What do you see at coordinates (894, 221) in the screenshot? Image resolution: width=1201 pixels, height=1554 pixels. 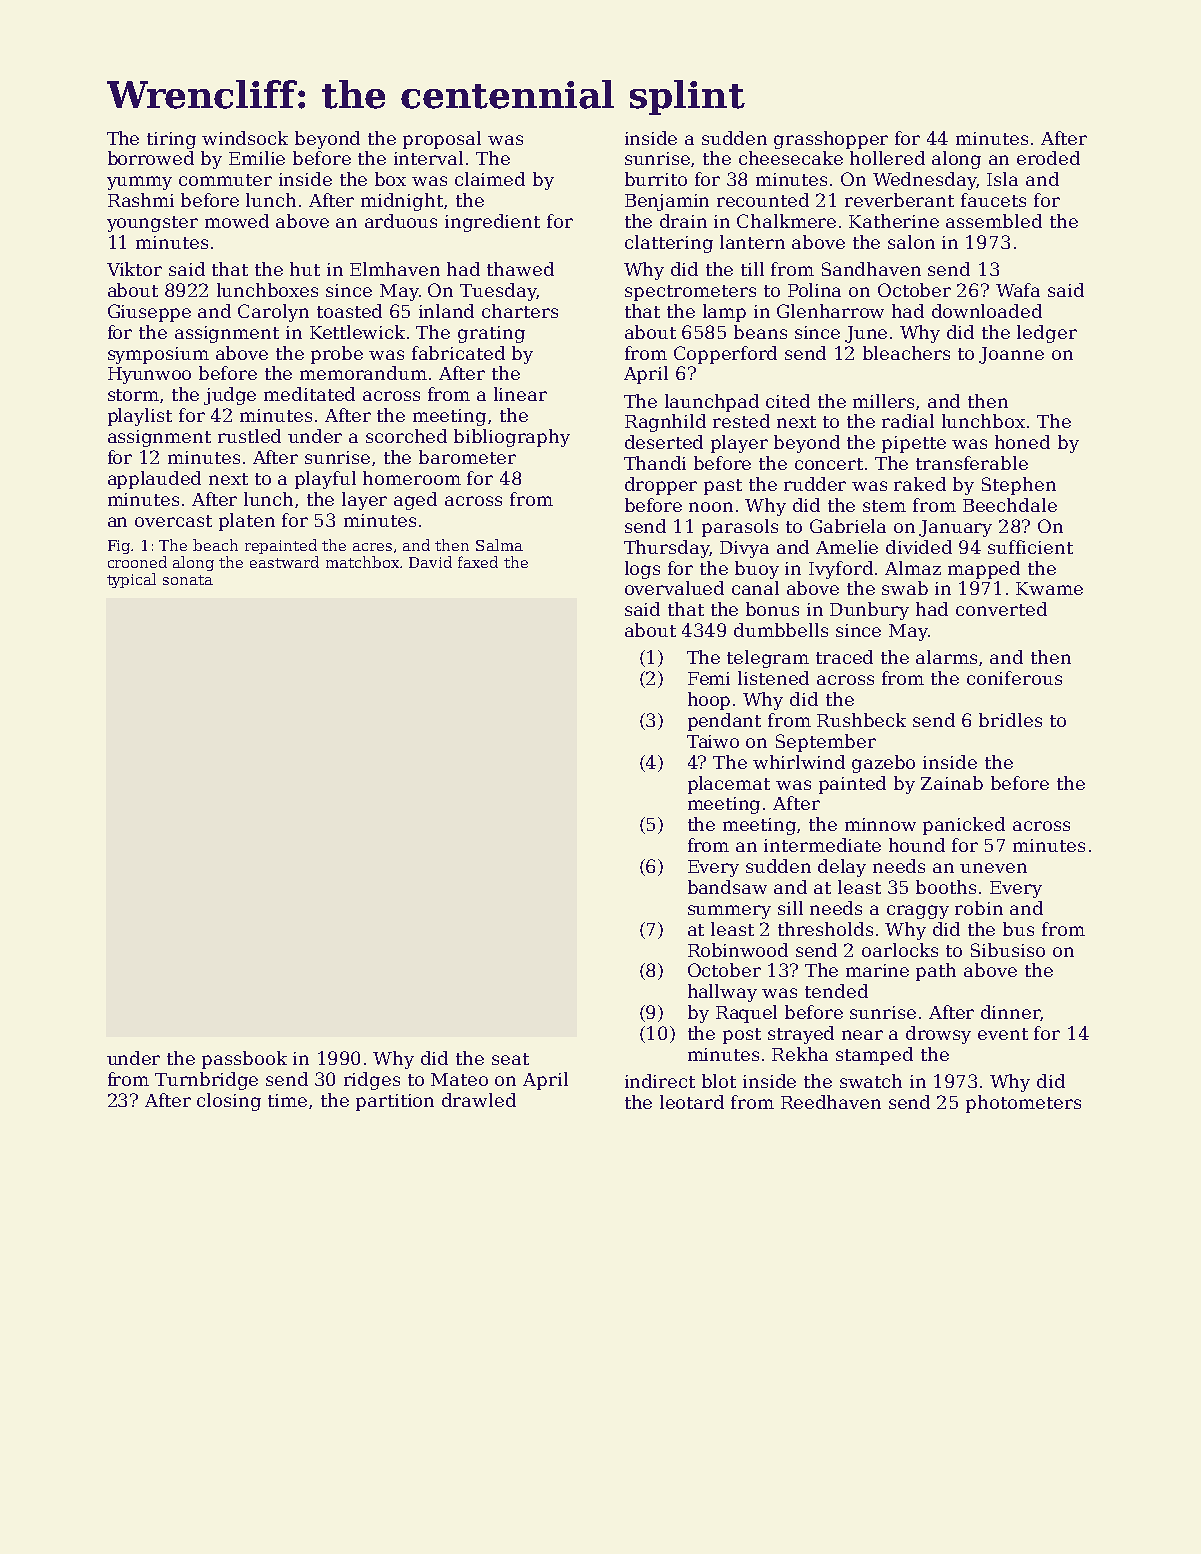 I see `Katherine` at bounding box center [894, 221].
